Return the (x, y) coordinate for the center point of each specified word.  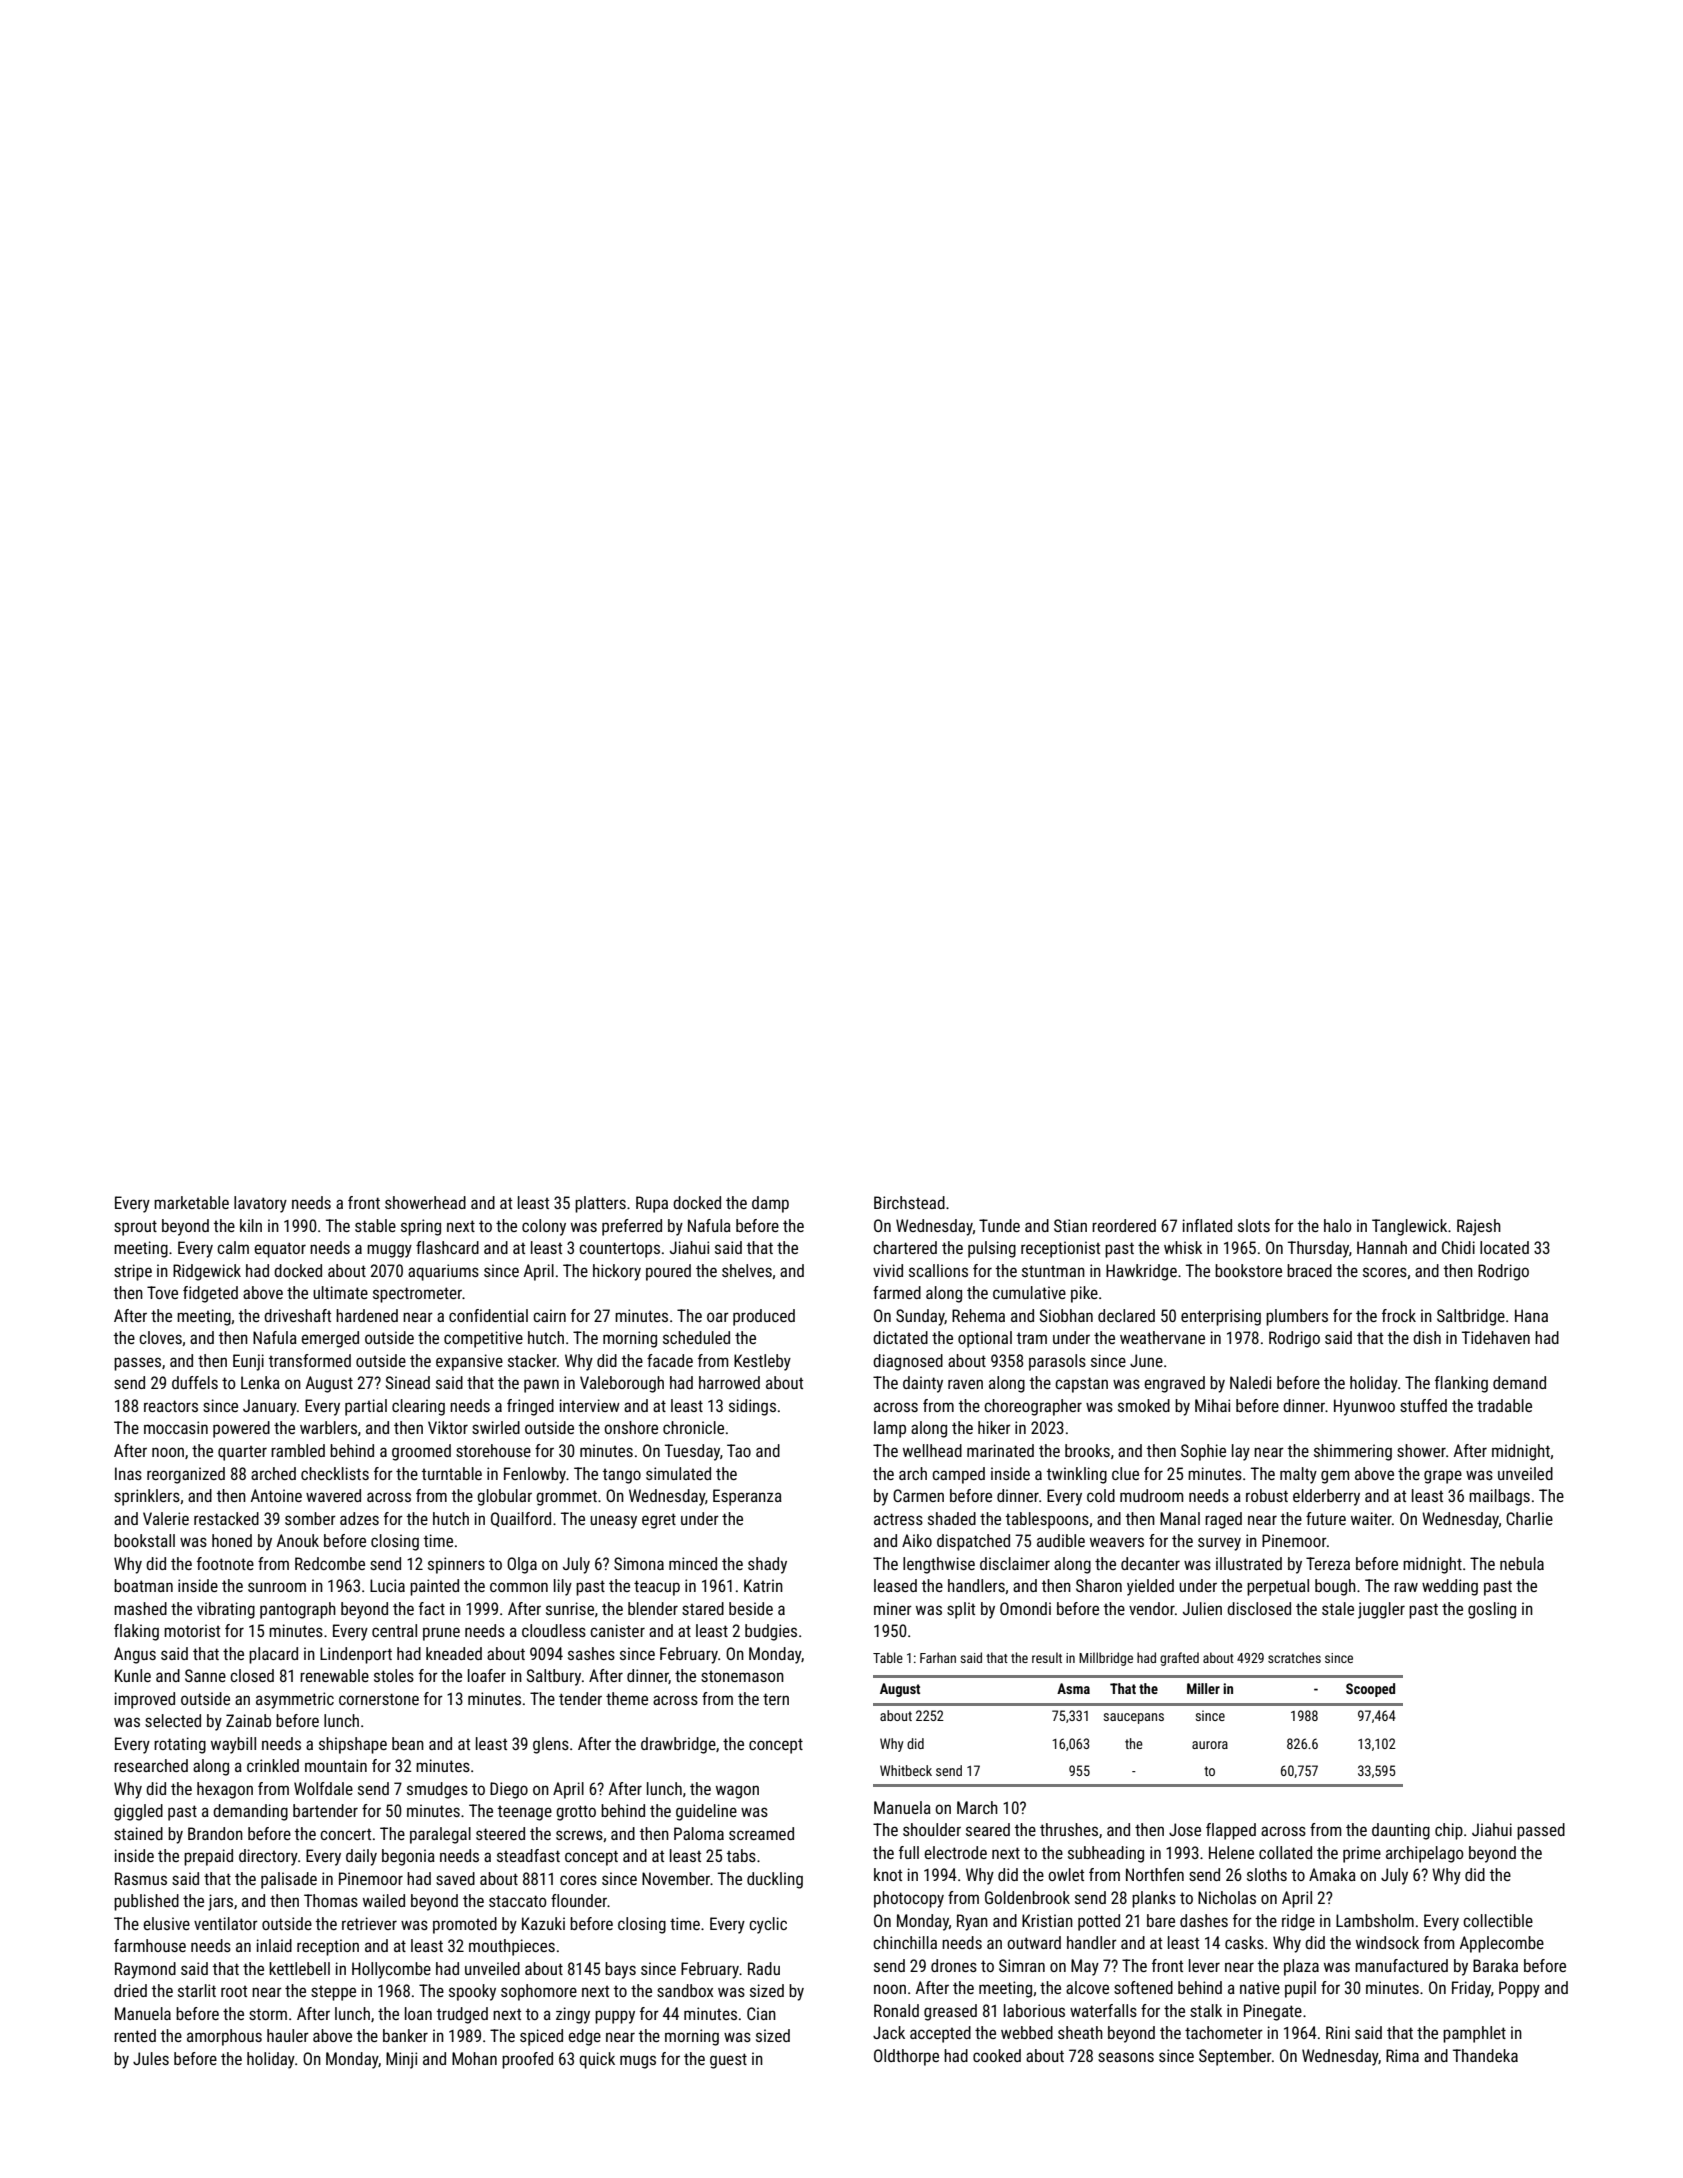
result (1047, 1657)
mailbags (1499, 1497)
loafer (487, 1675)
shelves (747, 1270)
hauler (288, 2035)
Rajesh (1479, 1227)
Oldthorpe (906, 2057)
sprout (135, 1228)
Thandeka (1485, 2055)
